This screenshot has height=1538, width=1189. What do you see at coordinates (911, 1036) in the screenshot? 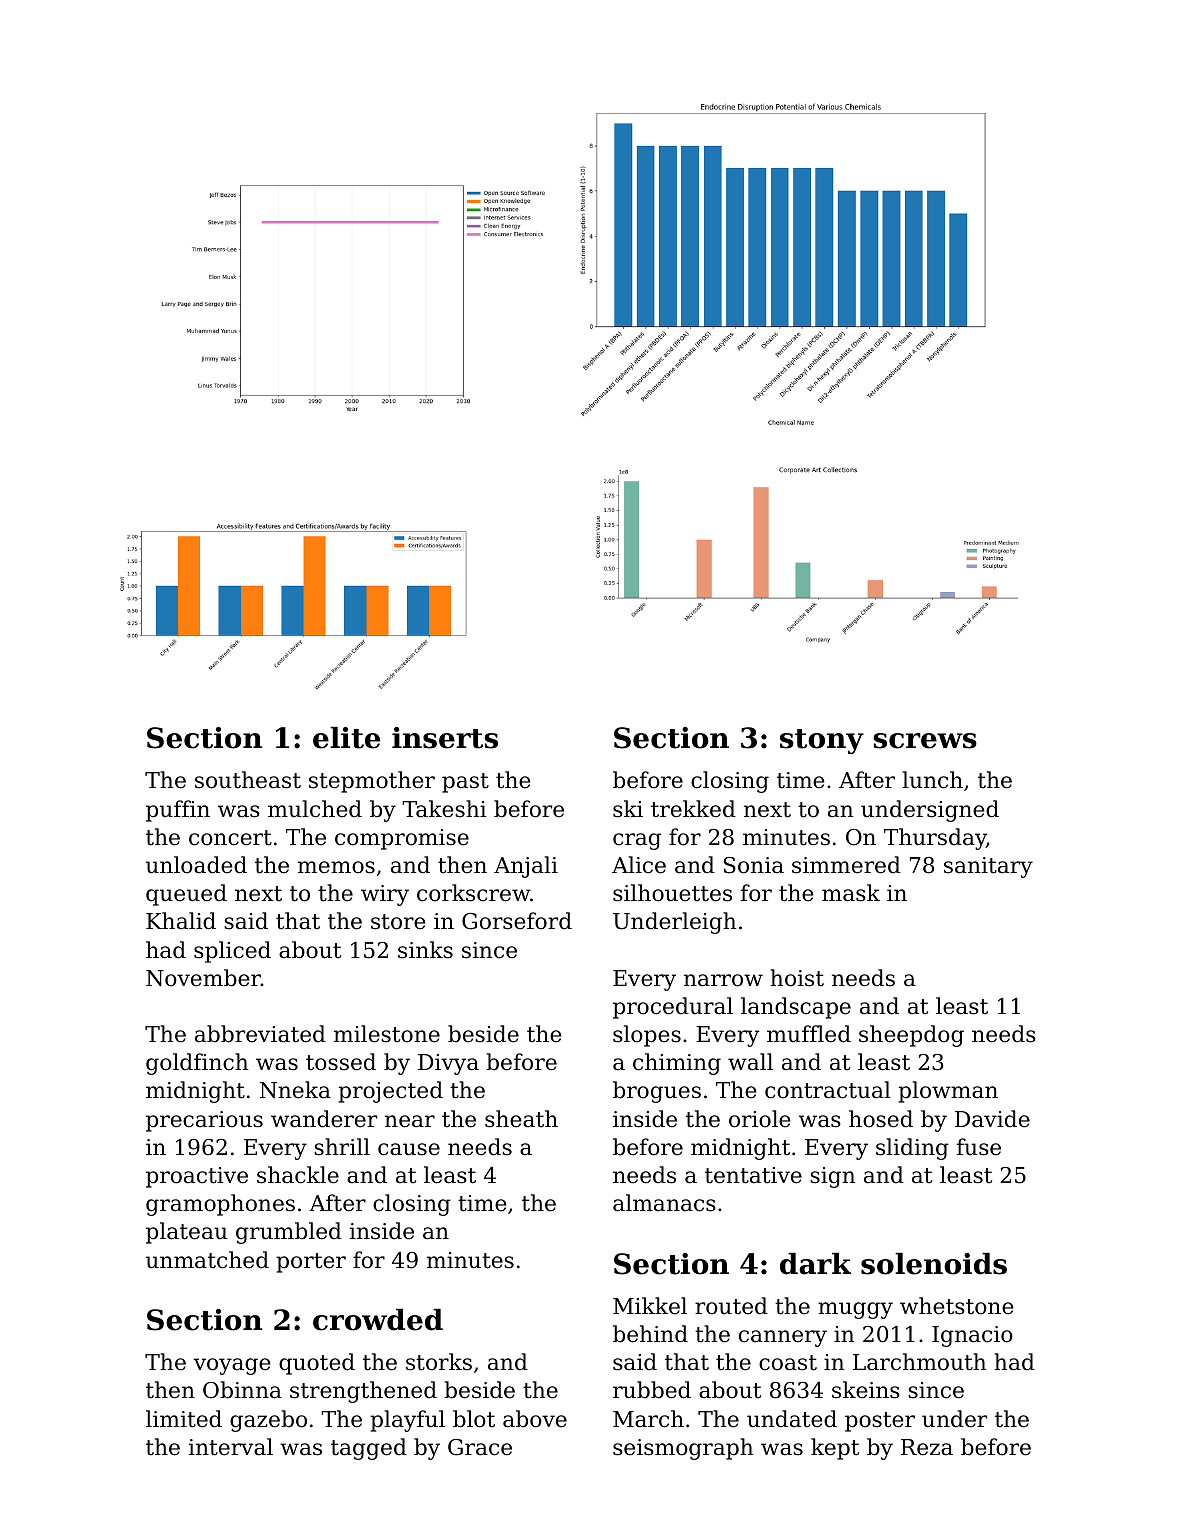
I see `sheepdog` at bounding box center [911, 1036].
